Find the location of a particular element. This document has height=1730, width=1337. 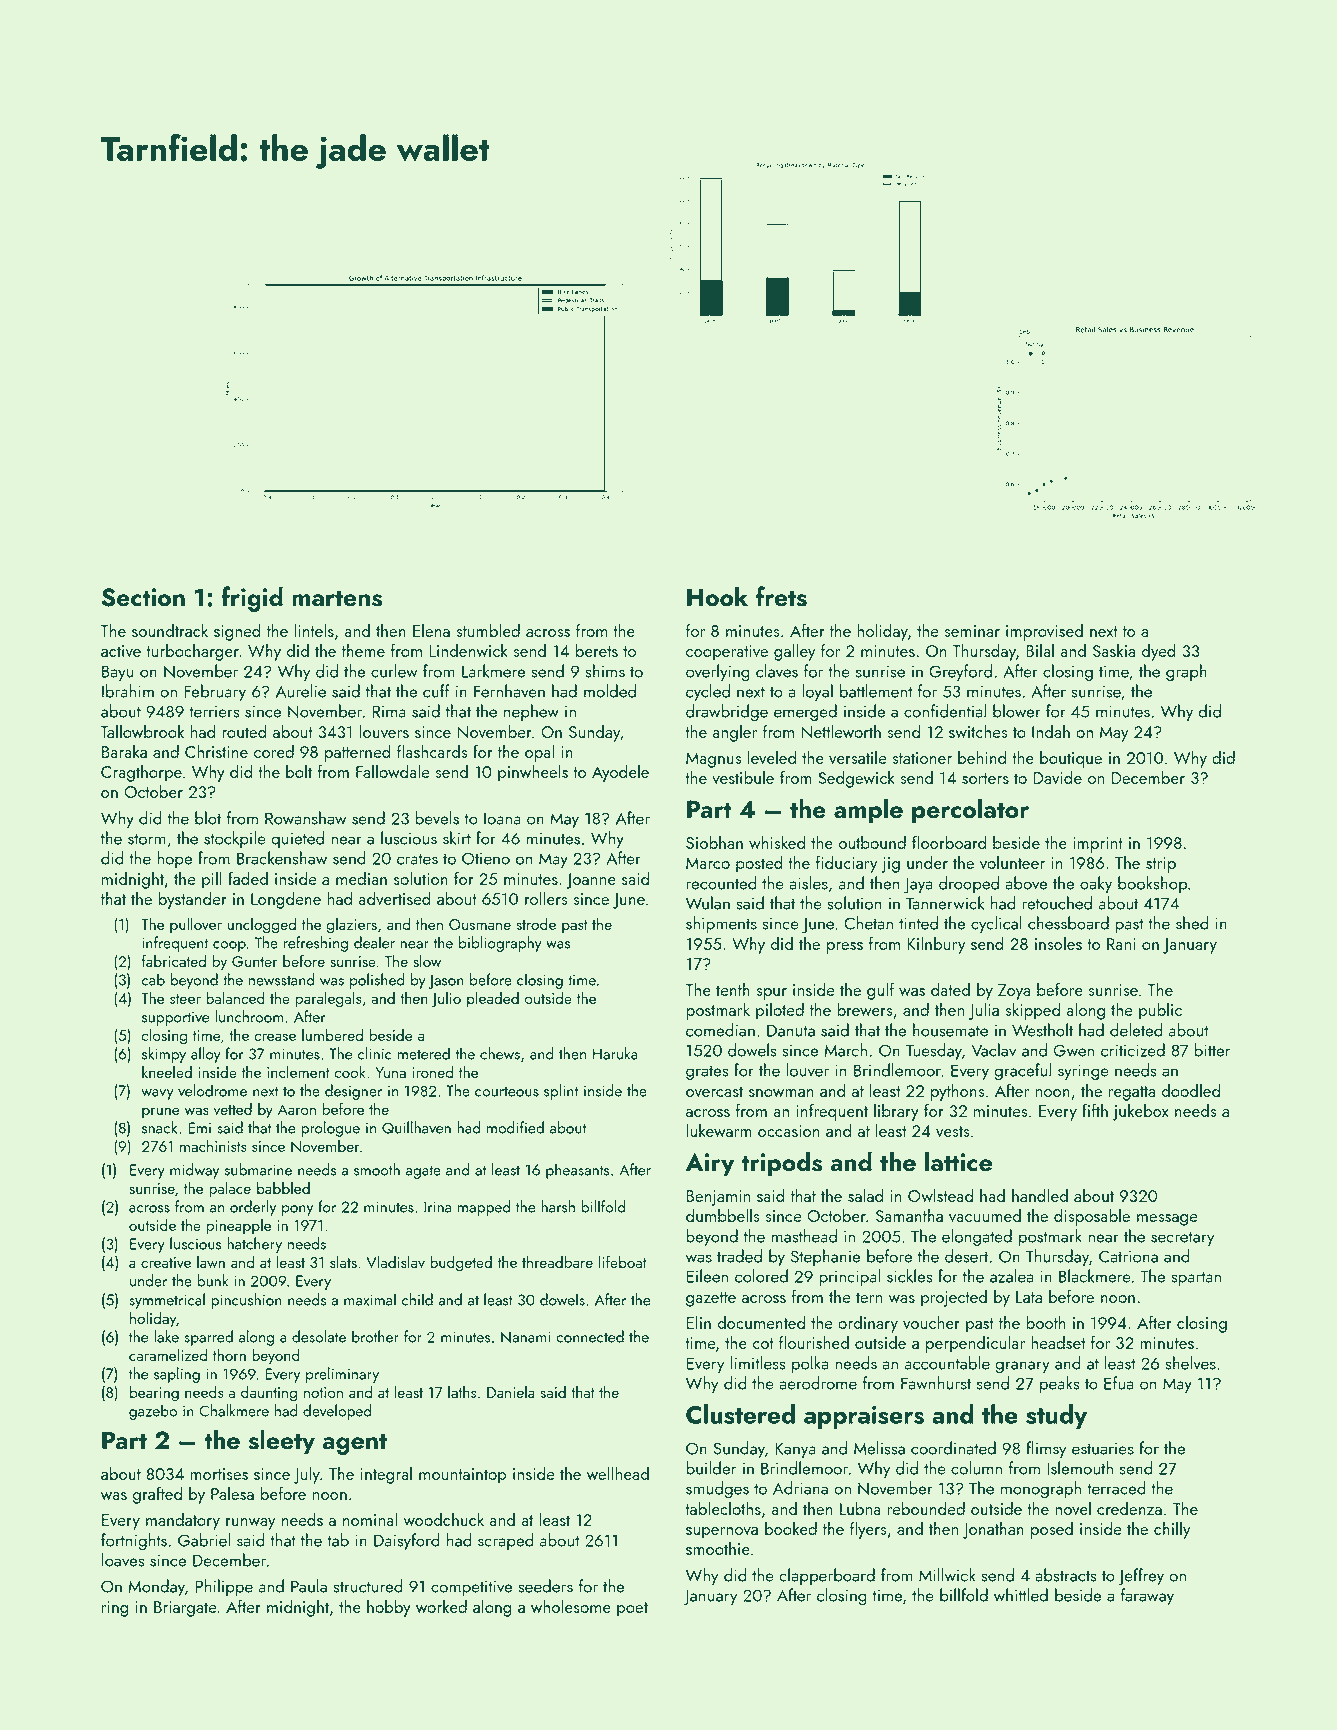

Fawnhurst is located at coordinates (936, 1383).
